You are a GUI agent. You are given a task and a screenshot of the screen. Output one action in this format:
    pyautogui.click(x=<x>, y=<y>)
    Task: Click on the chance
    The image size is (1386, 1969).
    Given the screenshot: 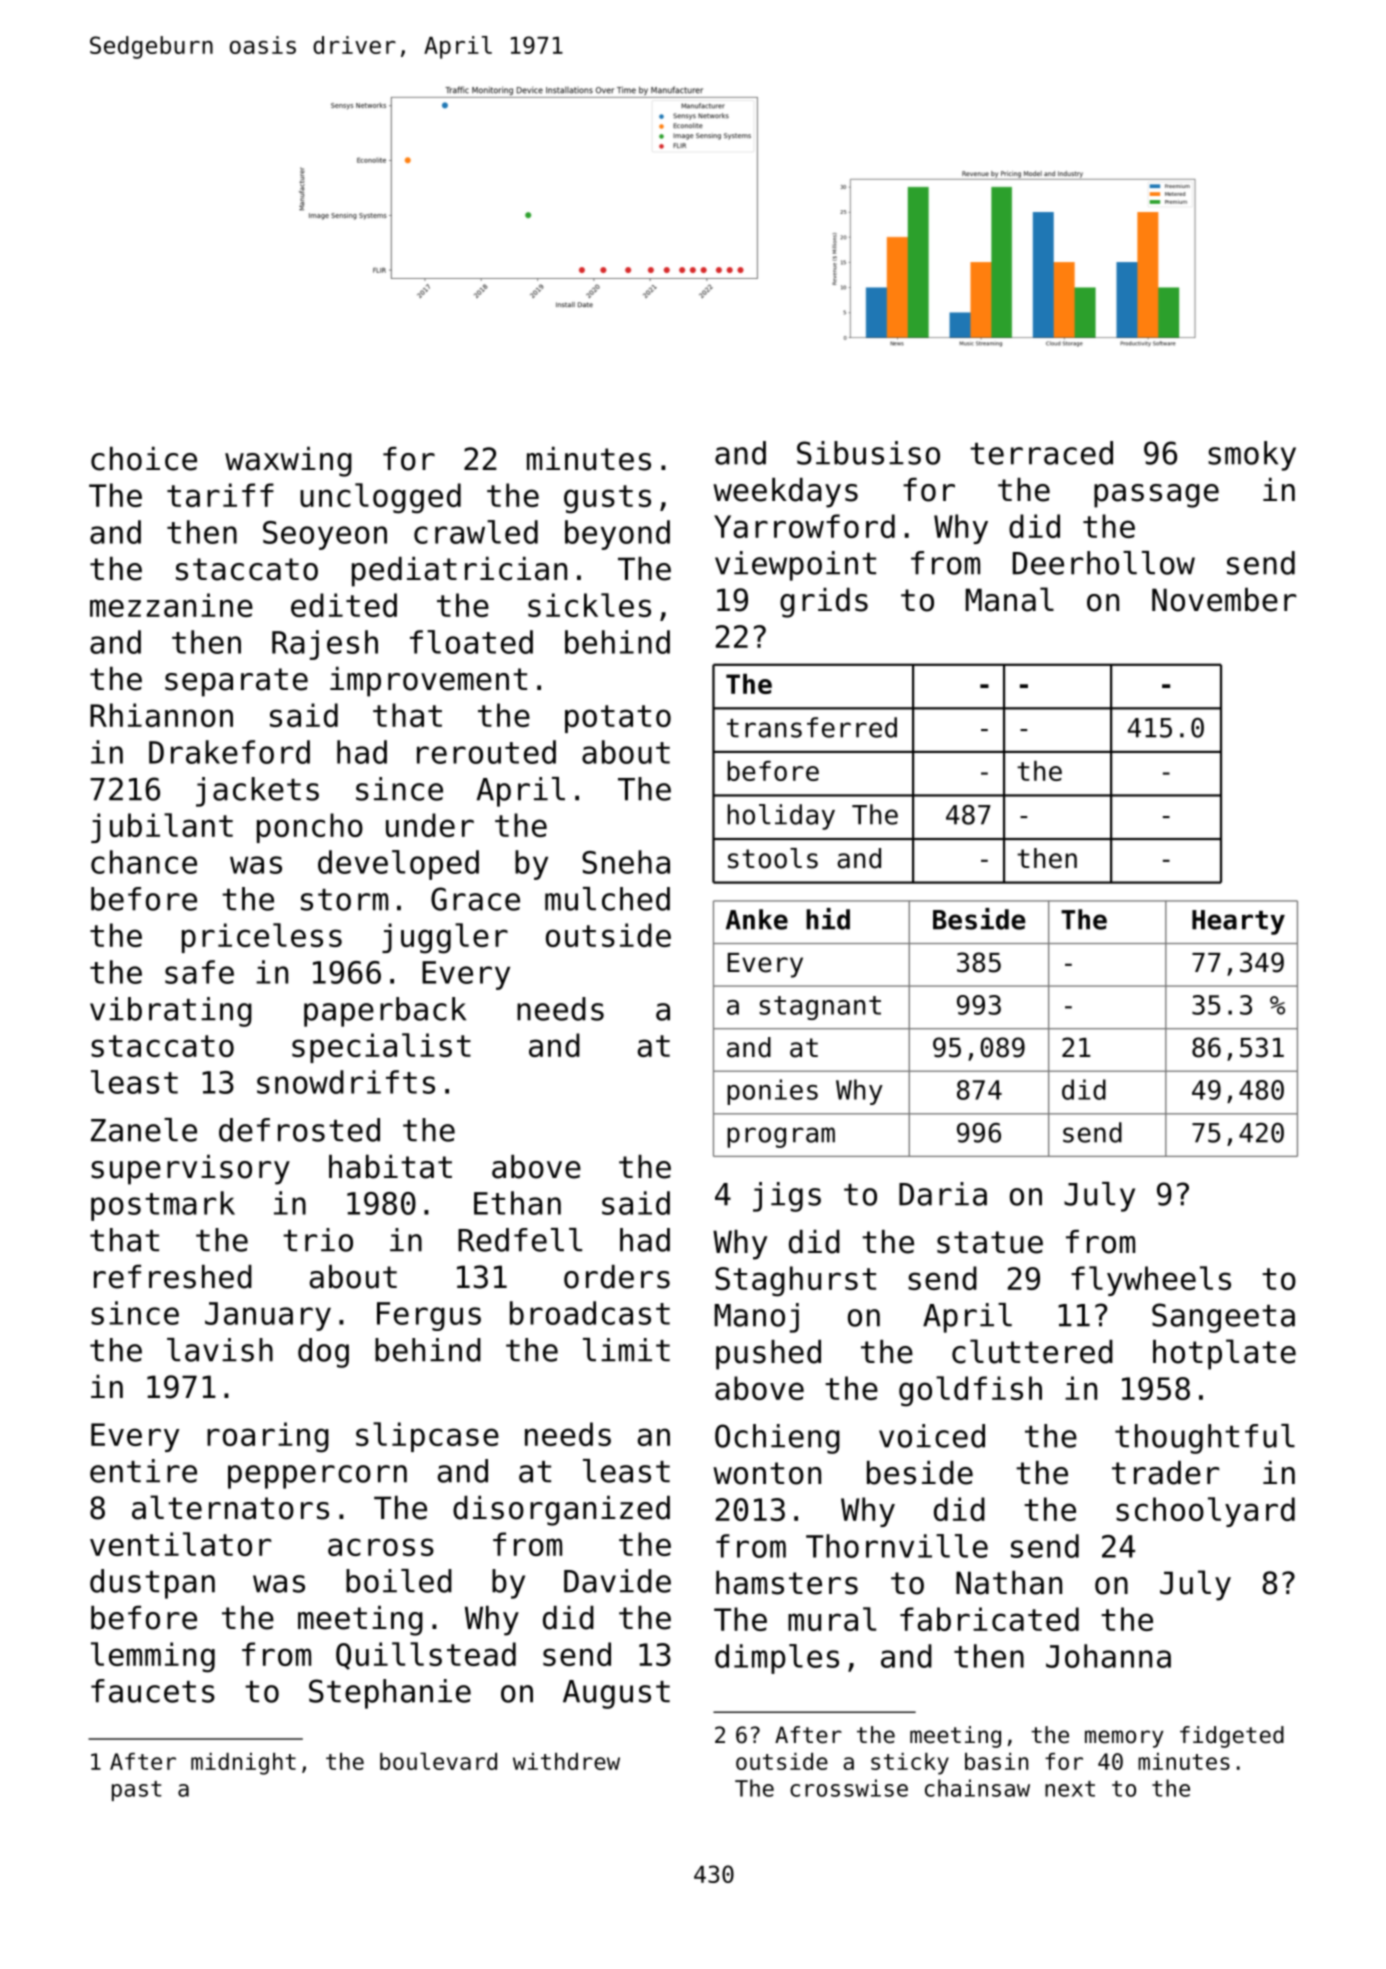 What is the action you would take?
    pyautogui.click(x=144, y=862)
